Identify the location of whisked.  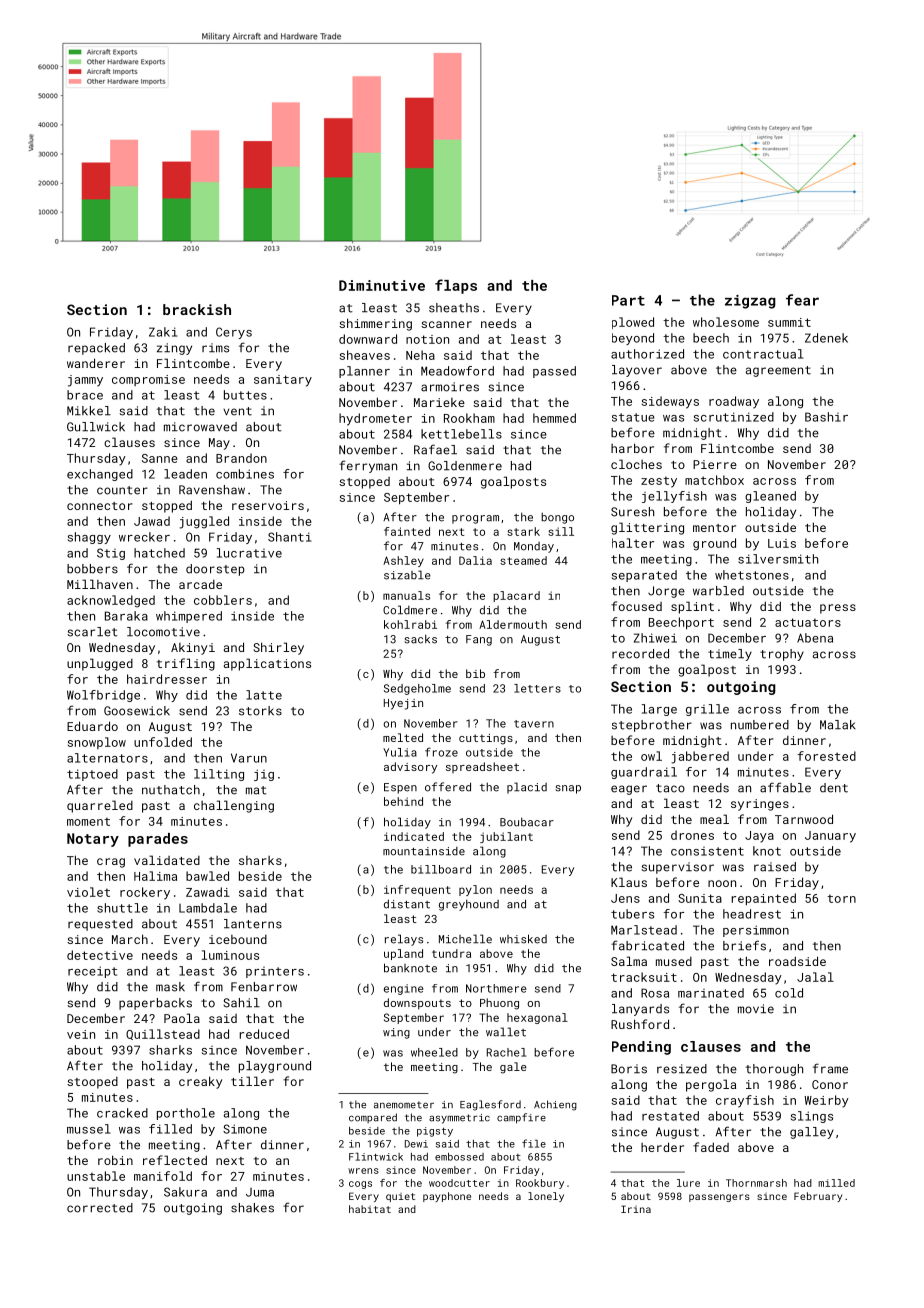
(523, 939).
